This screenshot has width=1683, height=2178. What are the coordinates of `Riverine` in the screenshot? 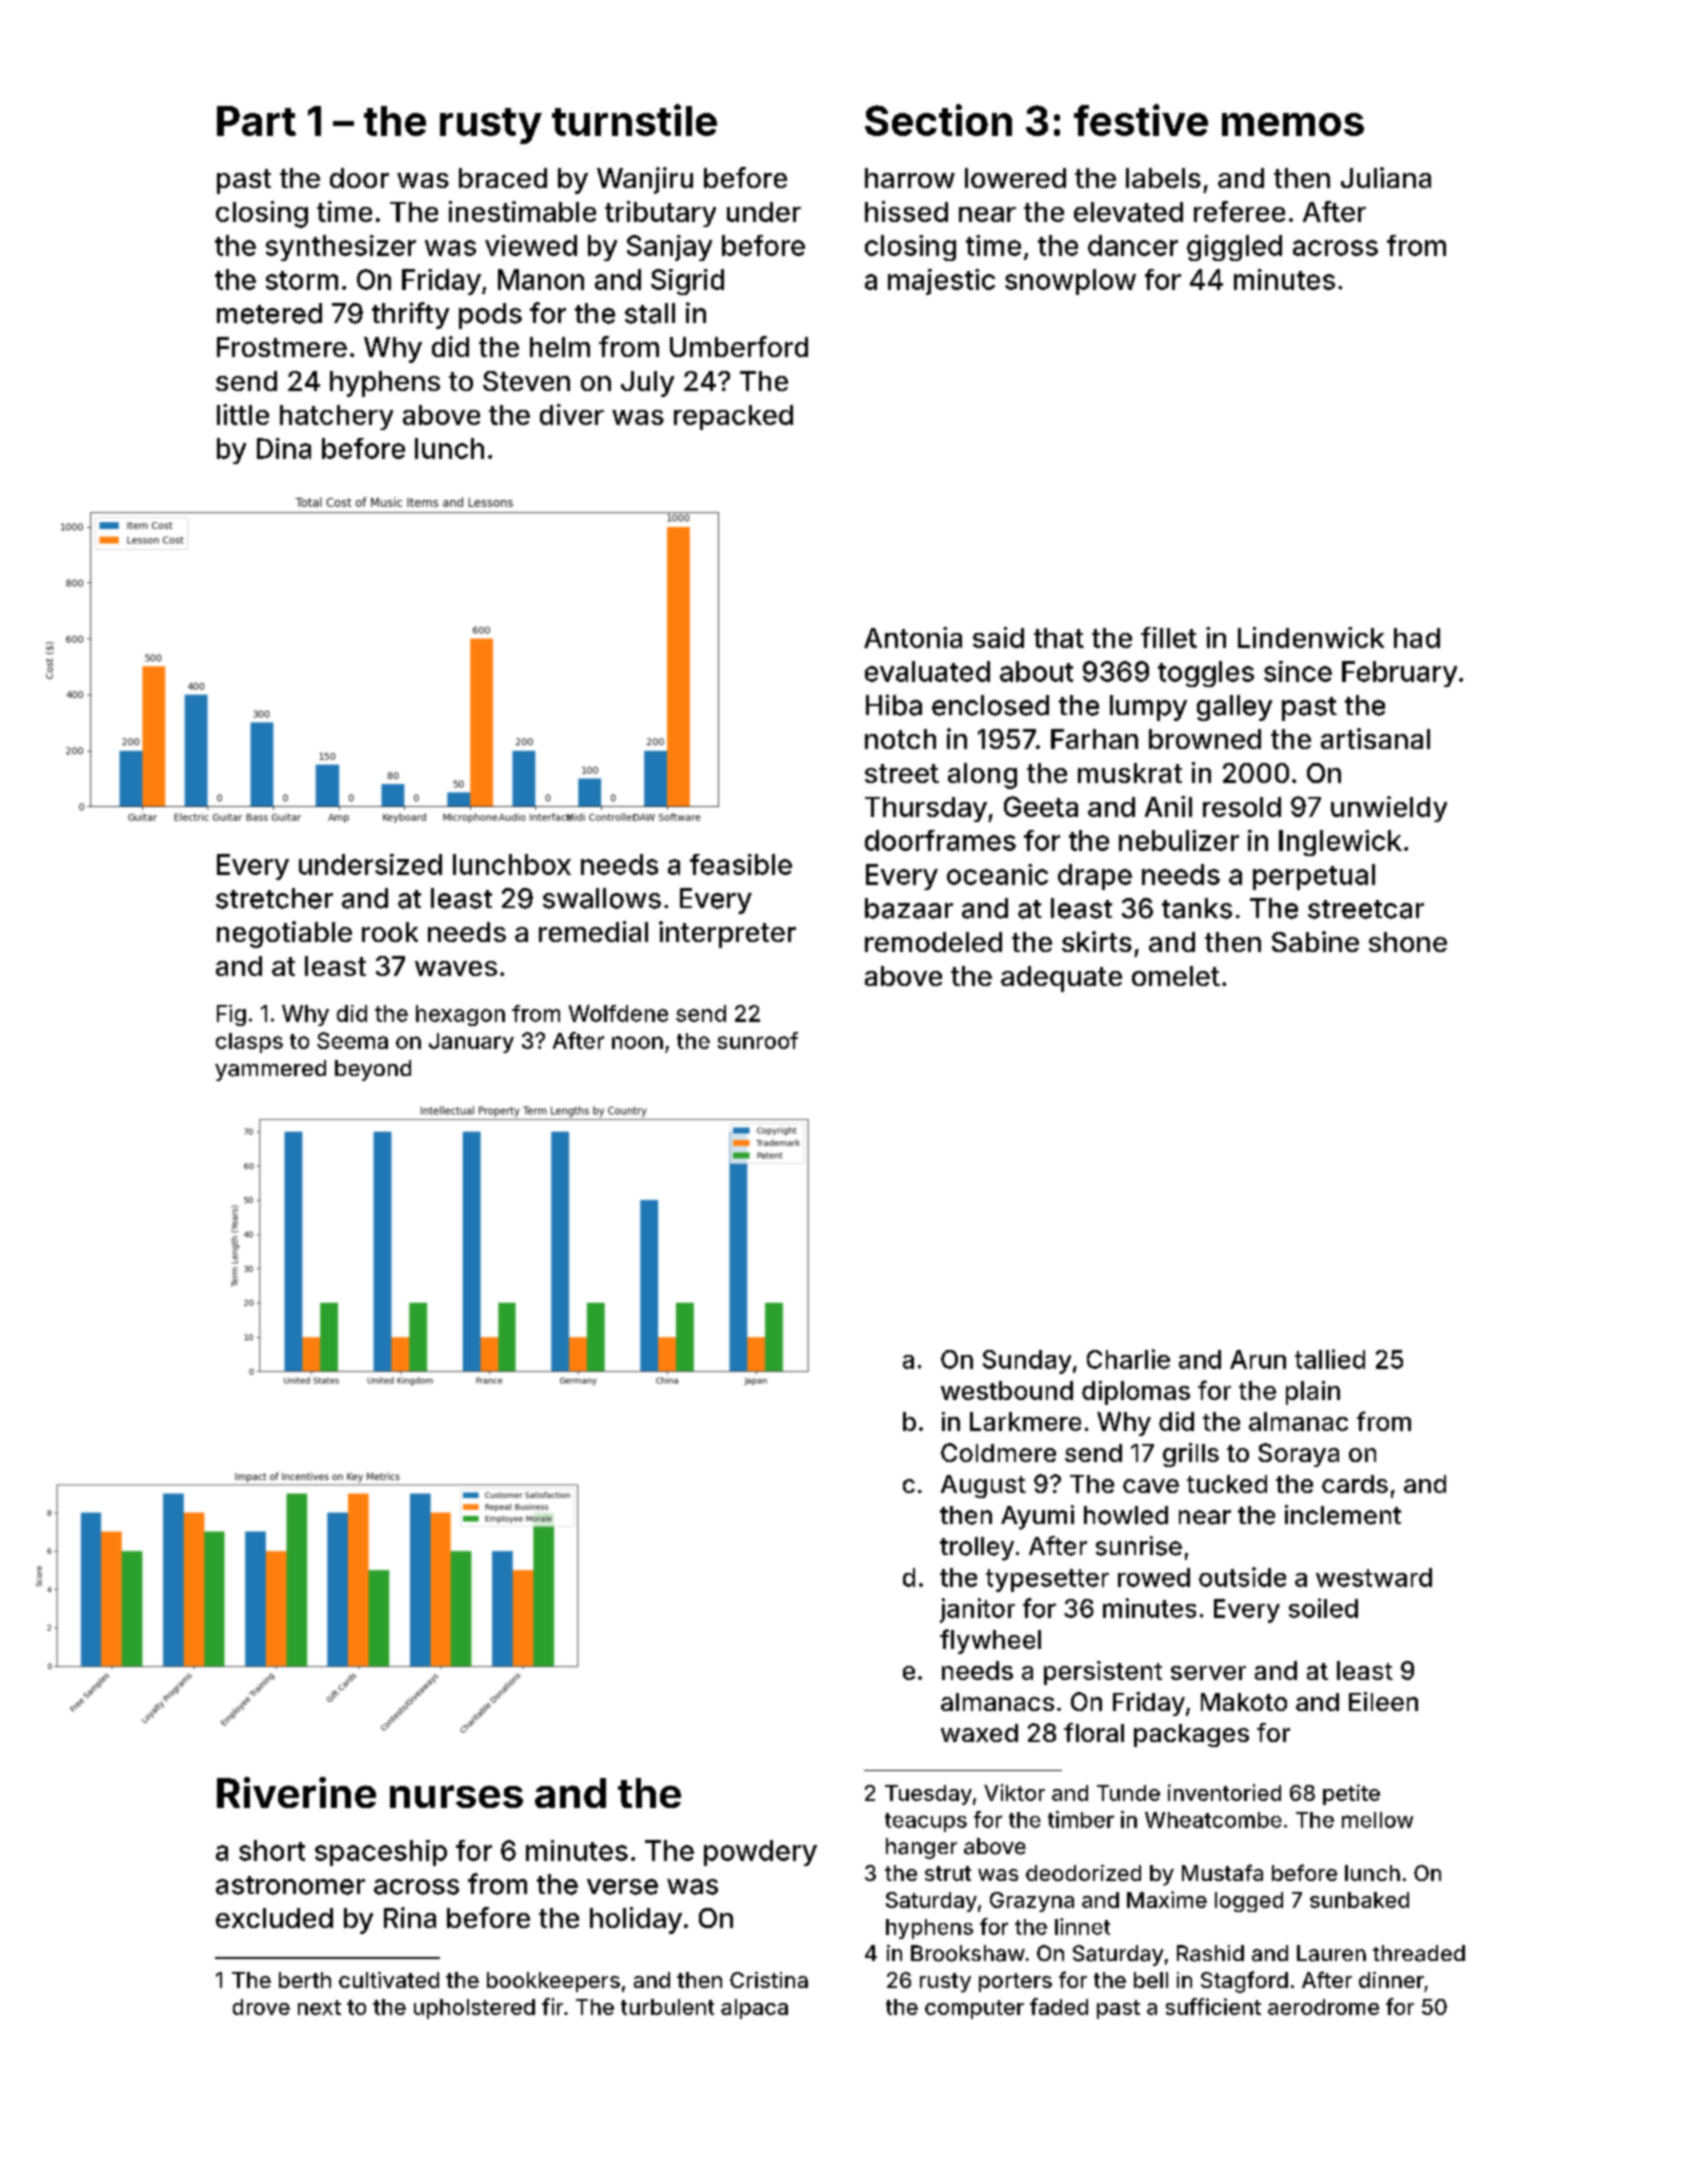 It's located at (296, 1792).
